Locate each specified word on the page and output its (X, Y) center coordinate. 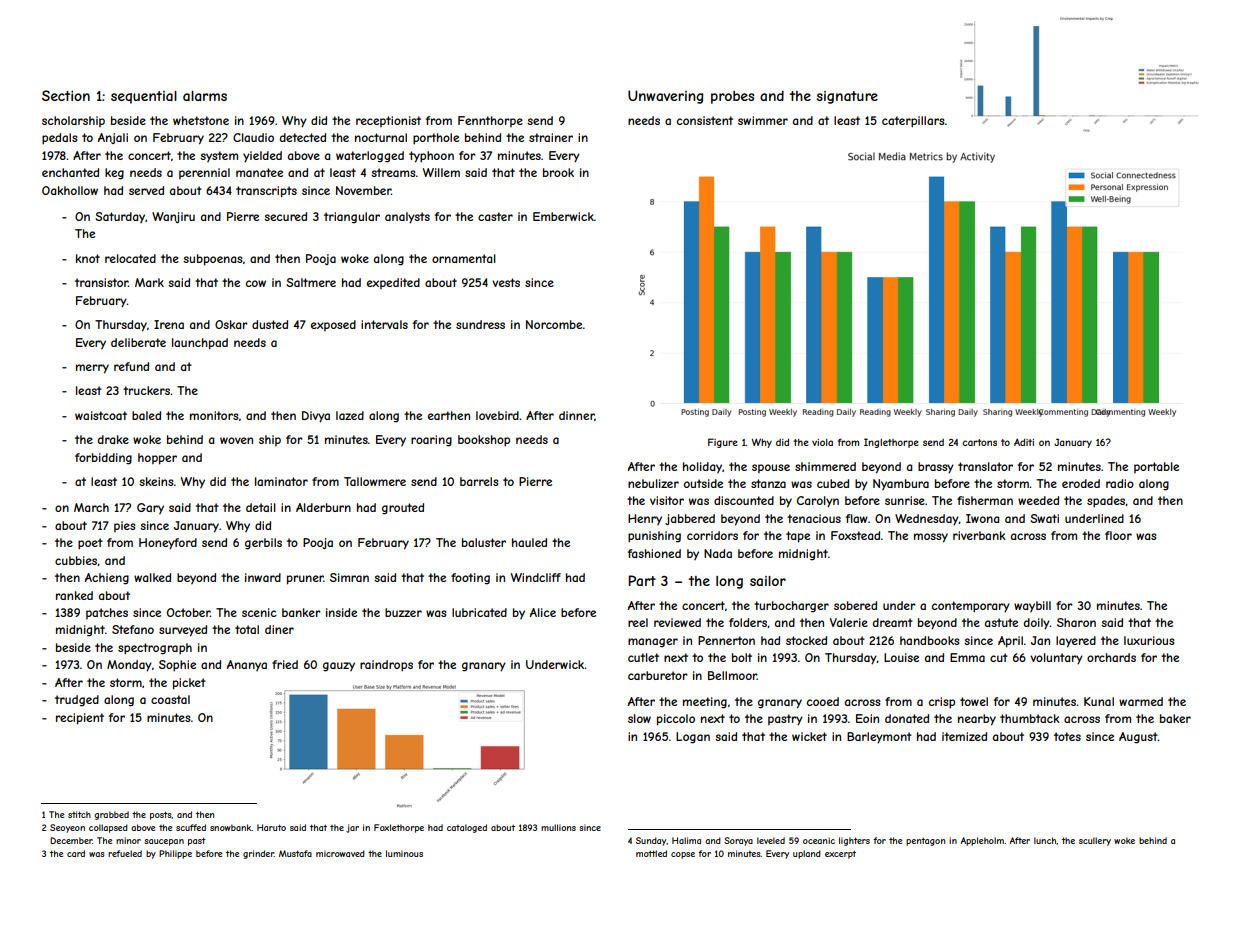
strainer (551, 137)
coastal (170, 699)
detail (261, 507)
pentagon (925, 842)
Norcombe (554, 324)
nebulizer (653, 483)
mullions (558, 827)
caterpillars (913, 122)
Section (66, 95)
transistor (101, 282)
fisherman (985, 500)
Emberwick (563, 216)
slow (639, 718)
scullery (1095, 841)
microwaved (340, 853)
